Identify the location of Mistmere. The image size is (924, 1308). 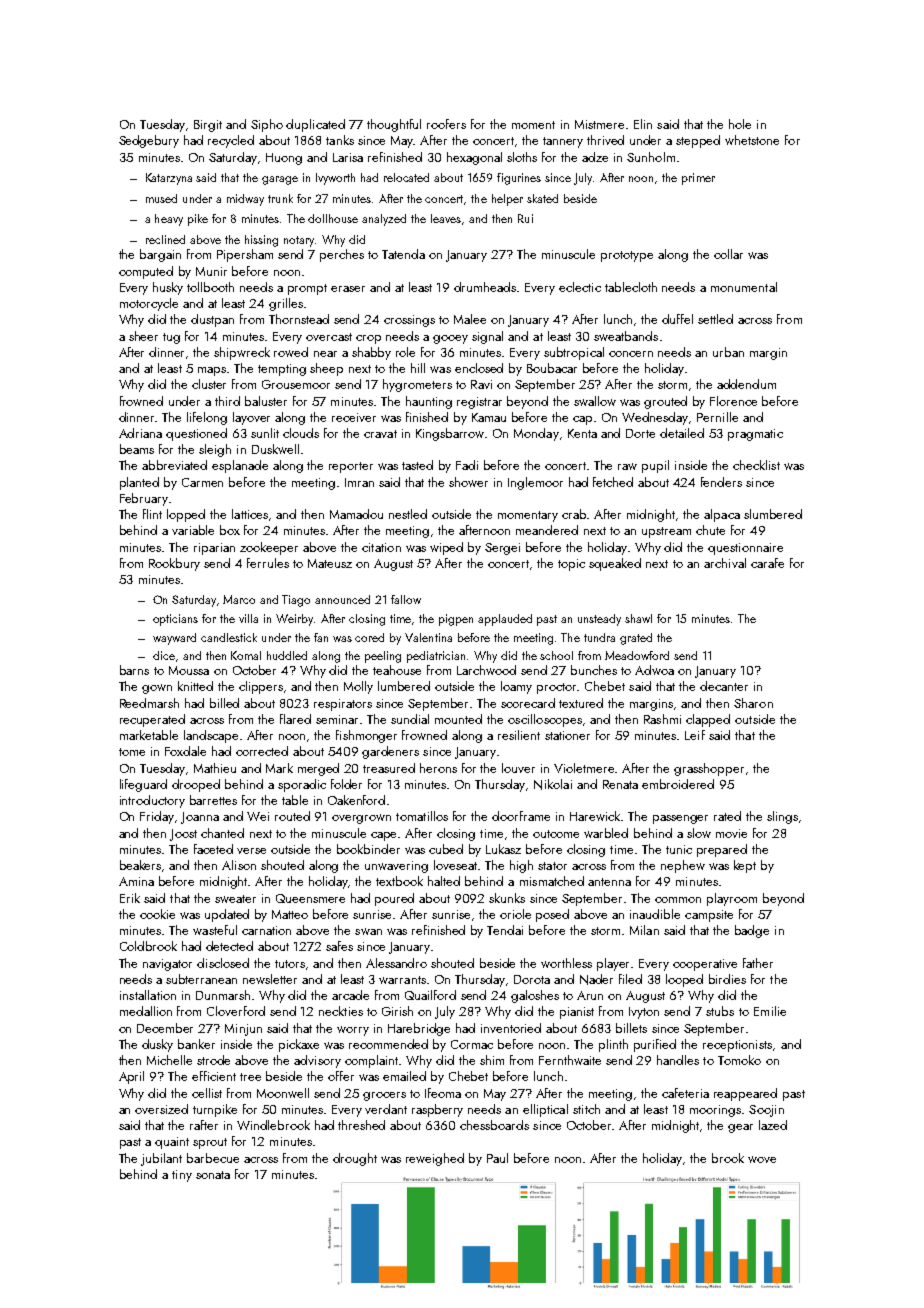
(599, 124).
